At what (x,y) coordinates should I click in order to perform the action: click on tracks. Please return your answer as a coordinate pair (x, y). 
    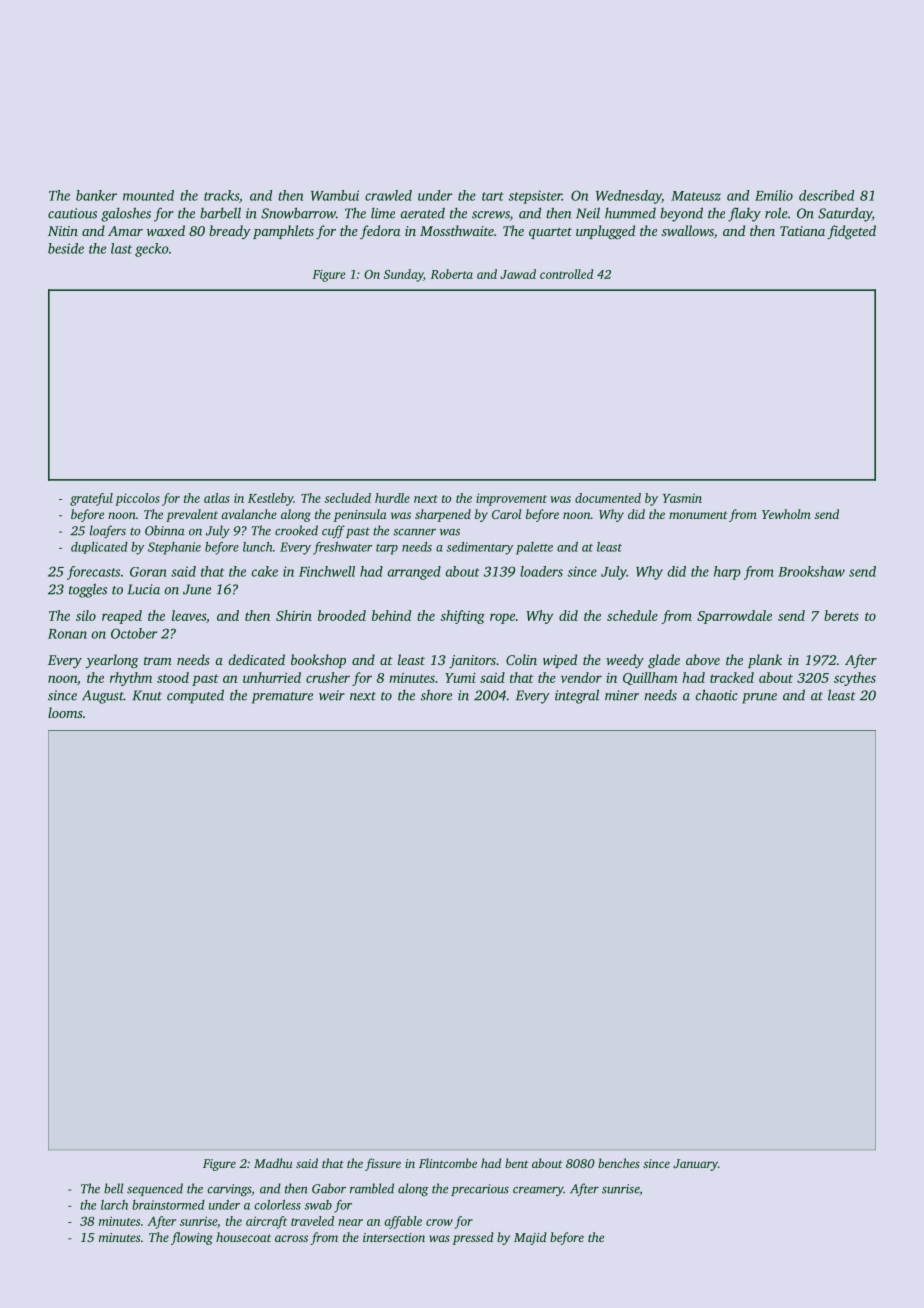
    Looking at the image, I should click on (221, 195).
